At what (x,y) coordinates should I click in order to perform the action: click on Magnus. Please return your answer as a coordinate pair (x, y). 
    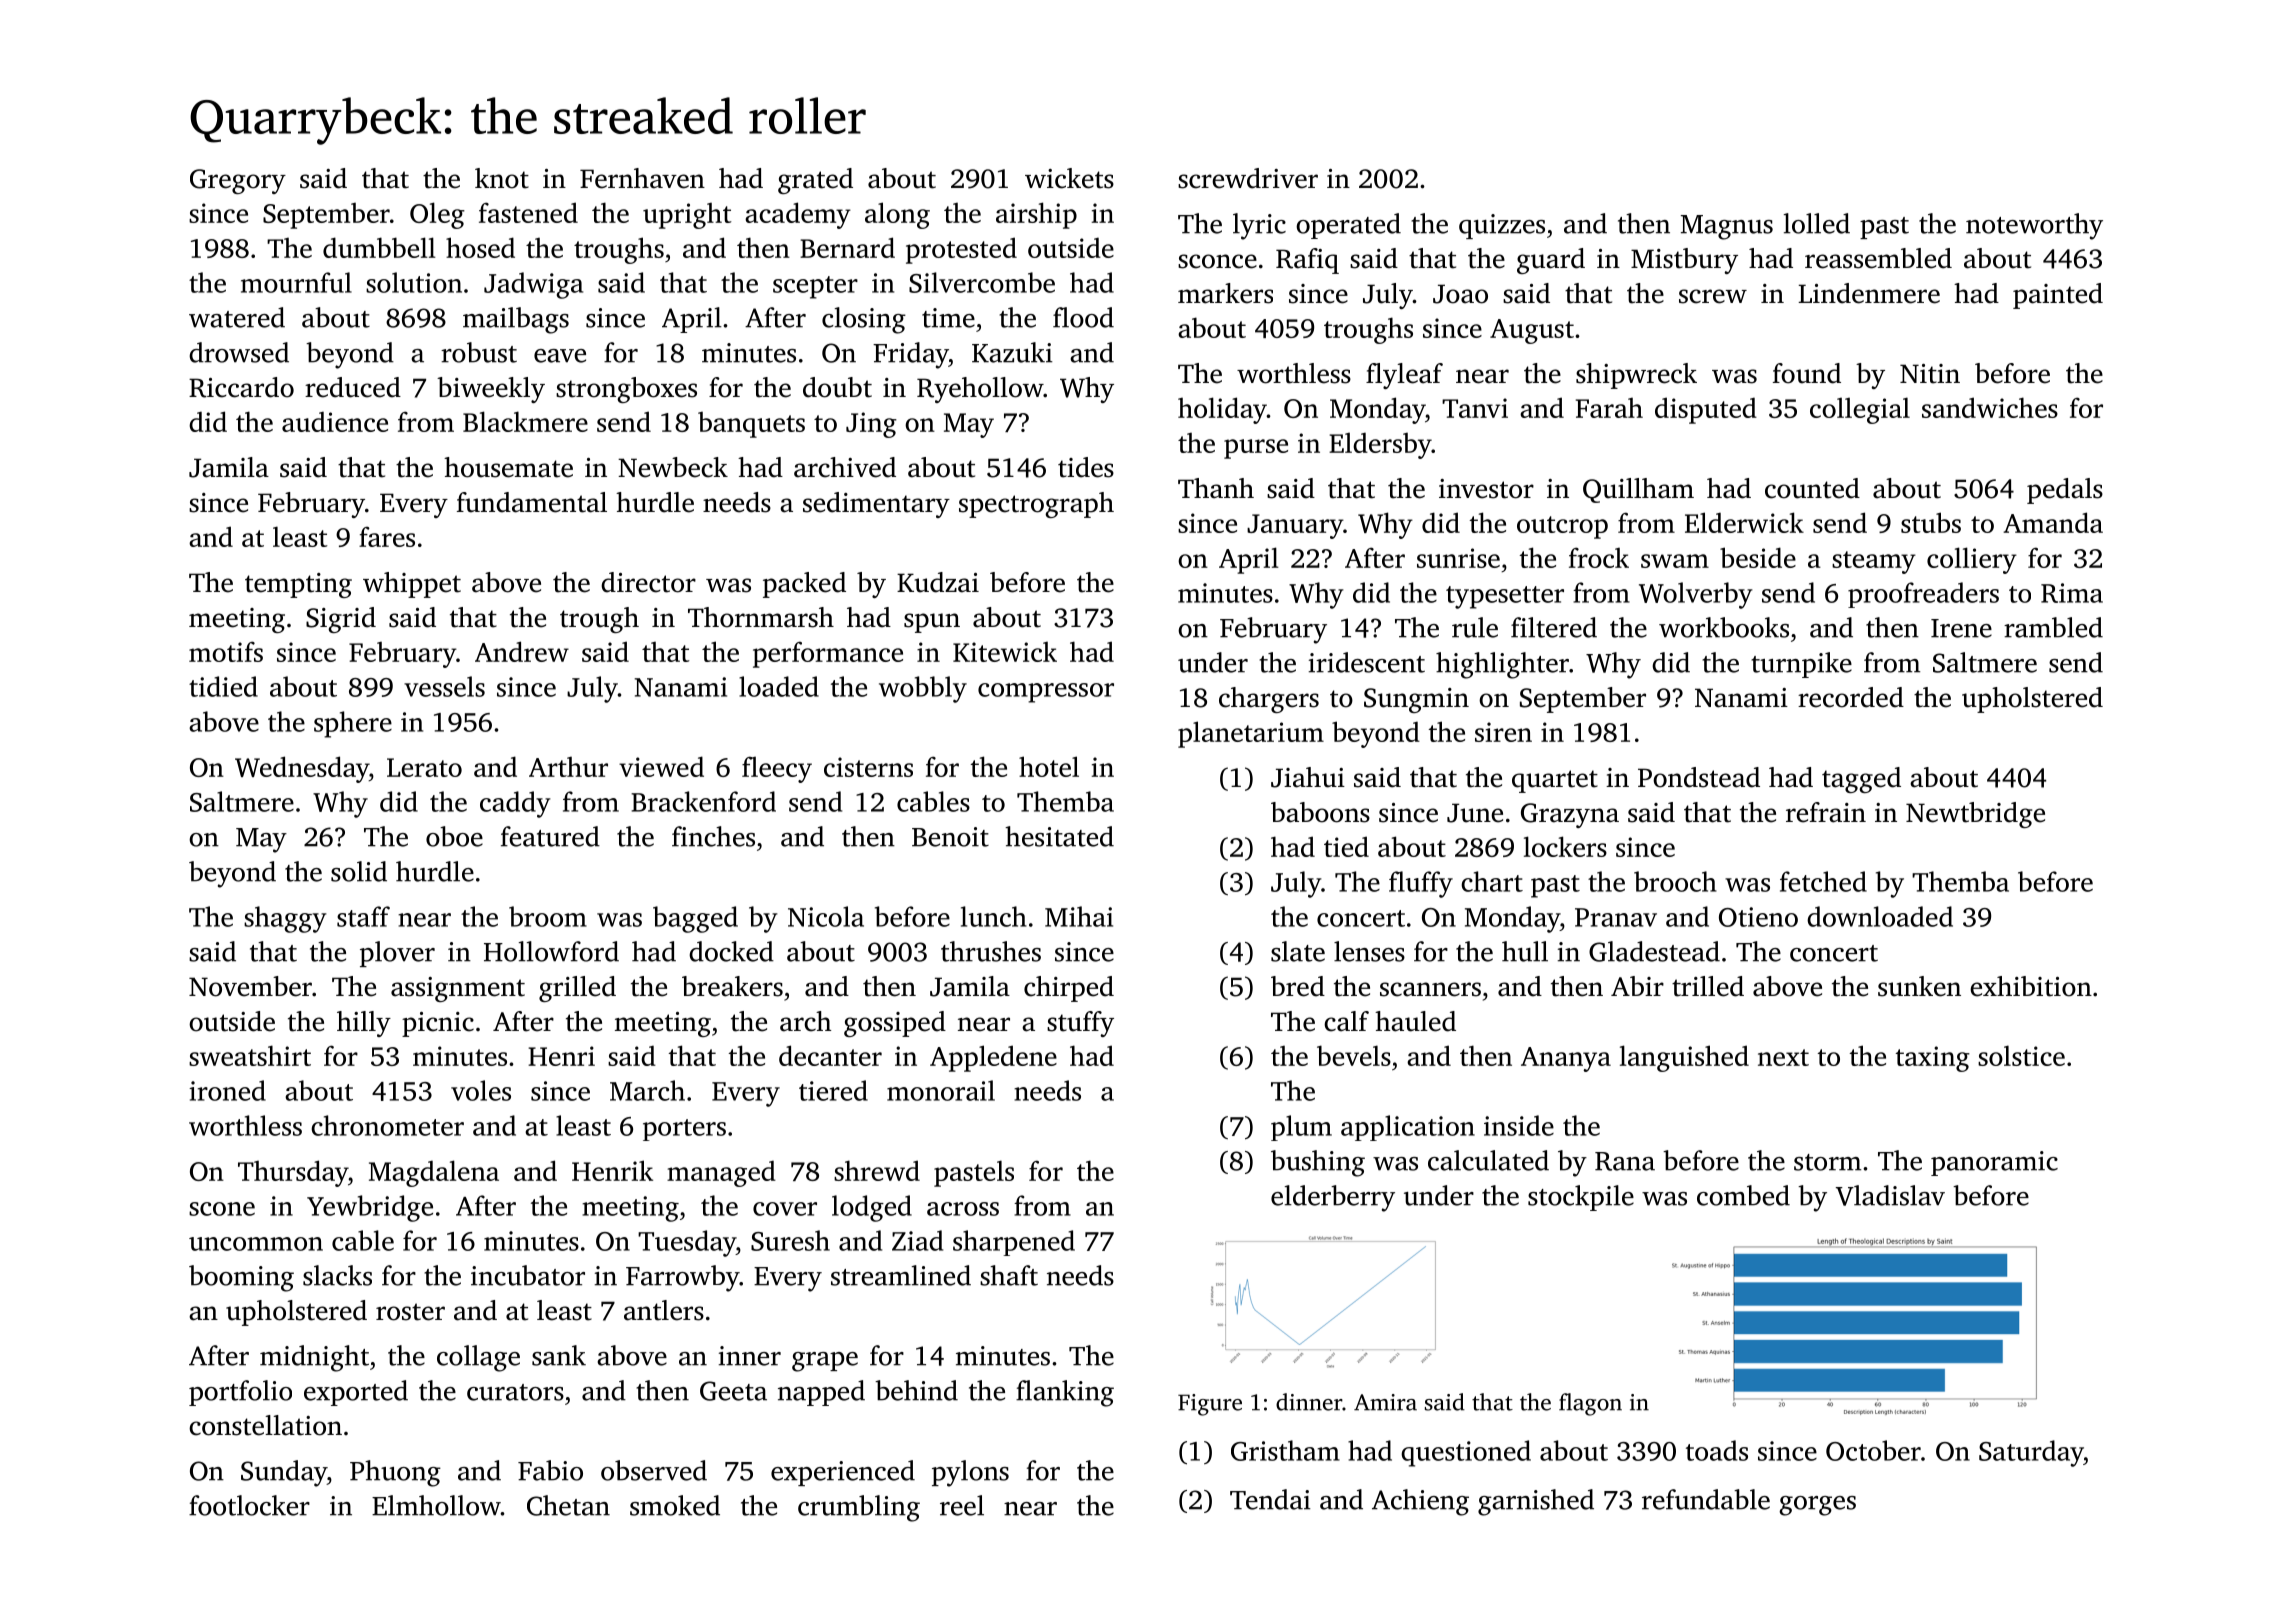
    Looking at the image, I should click on (1727, 227).
